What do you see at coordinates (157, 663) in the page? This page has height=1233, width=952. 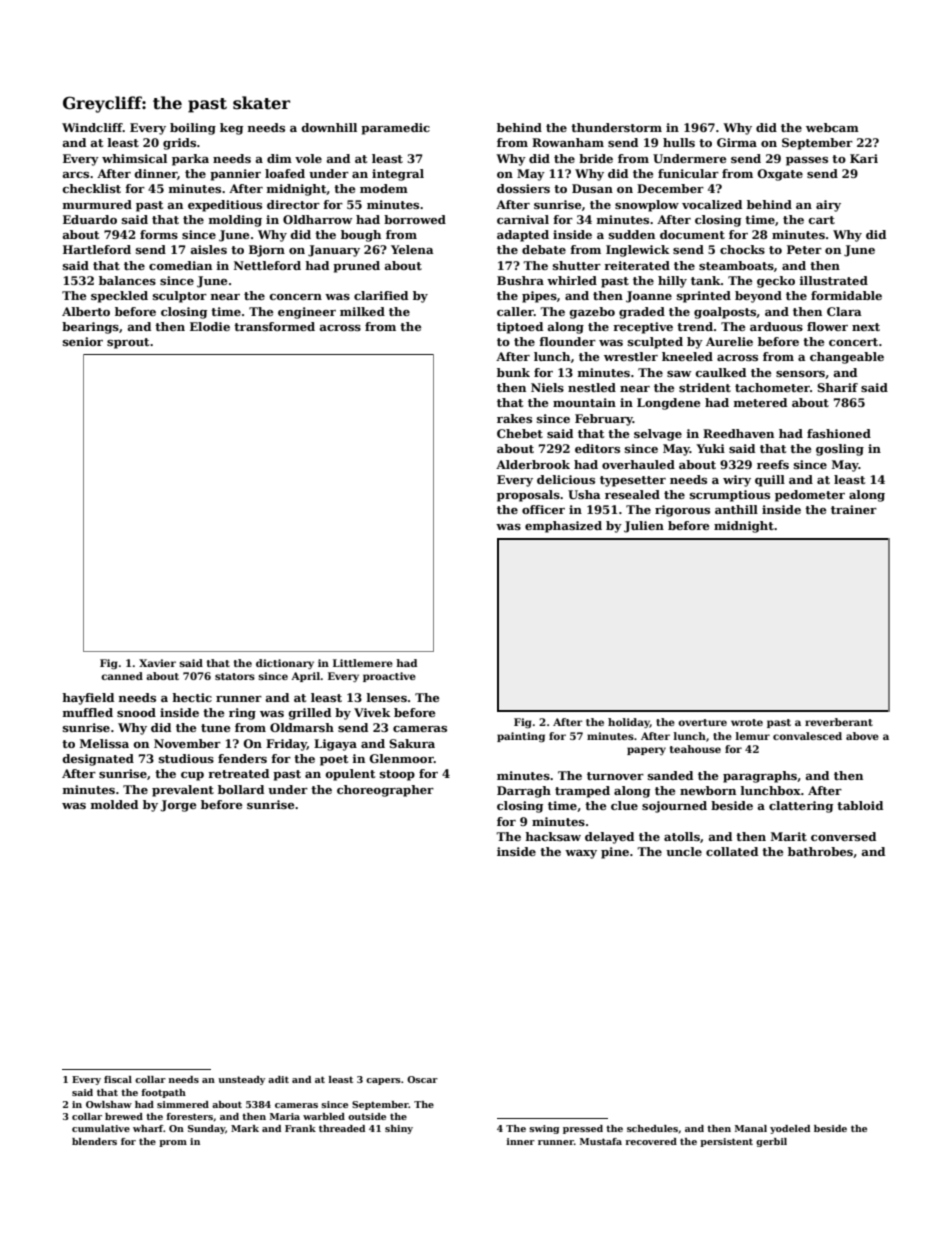 I see `Xavier` at bounding box center [157, 663].
